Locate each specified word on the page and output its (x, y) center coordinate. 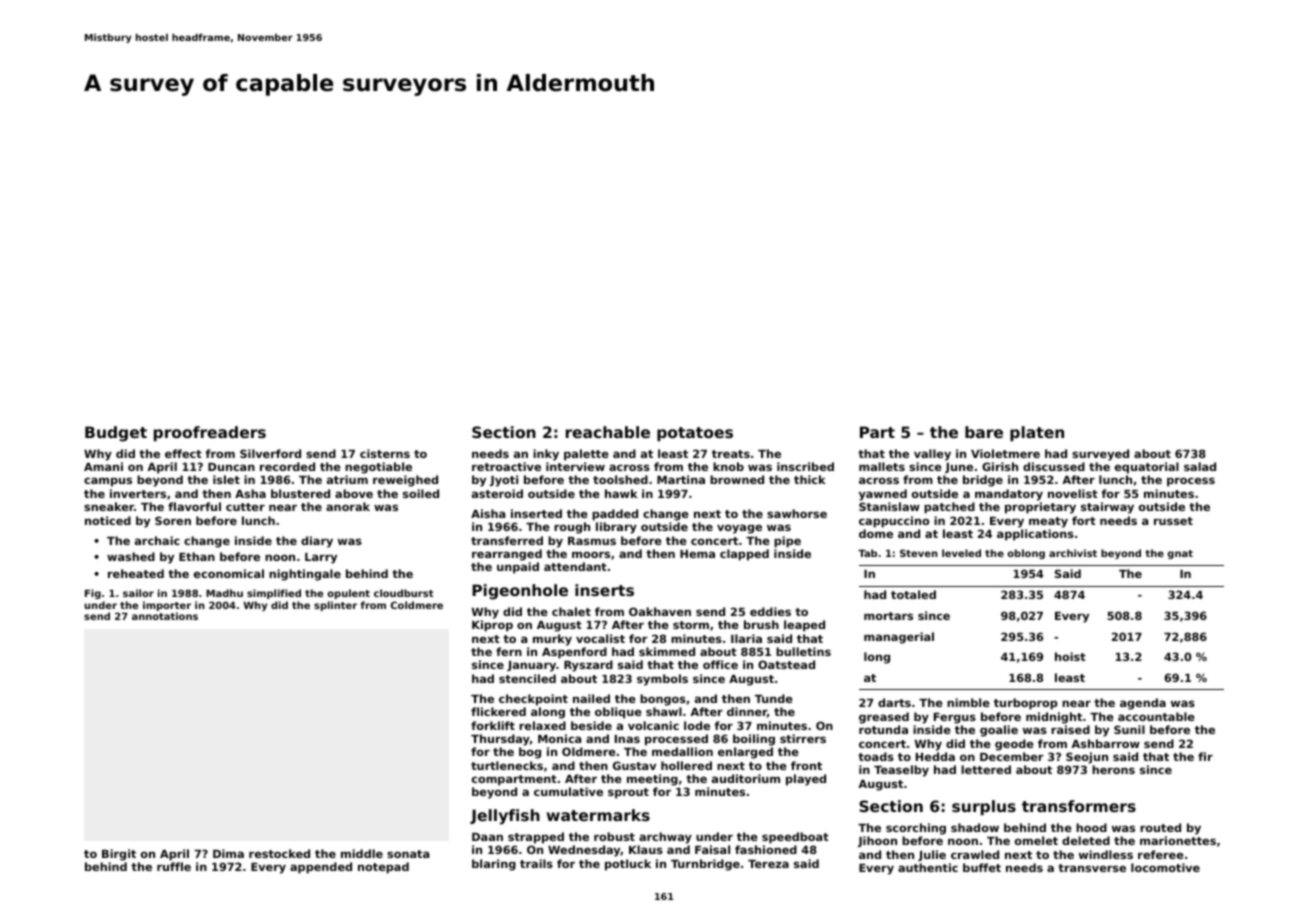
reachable (608, 432)
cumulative (568, 791)
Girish (1000, 466)
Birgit (119, 855)
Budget (116, 434)
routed (1160, 827)
